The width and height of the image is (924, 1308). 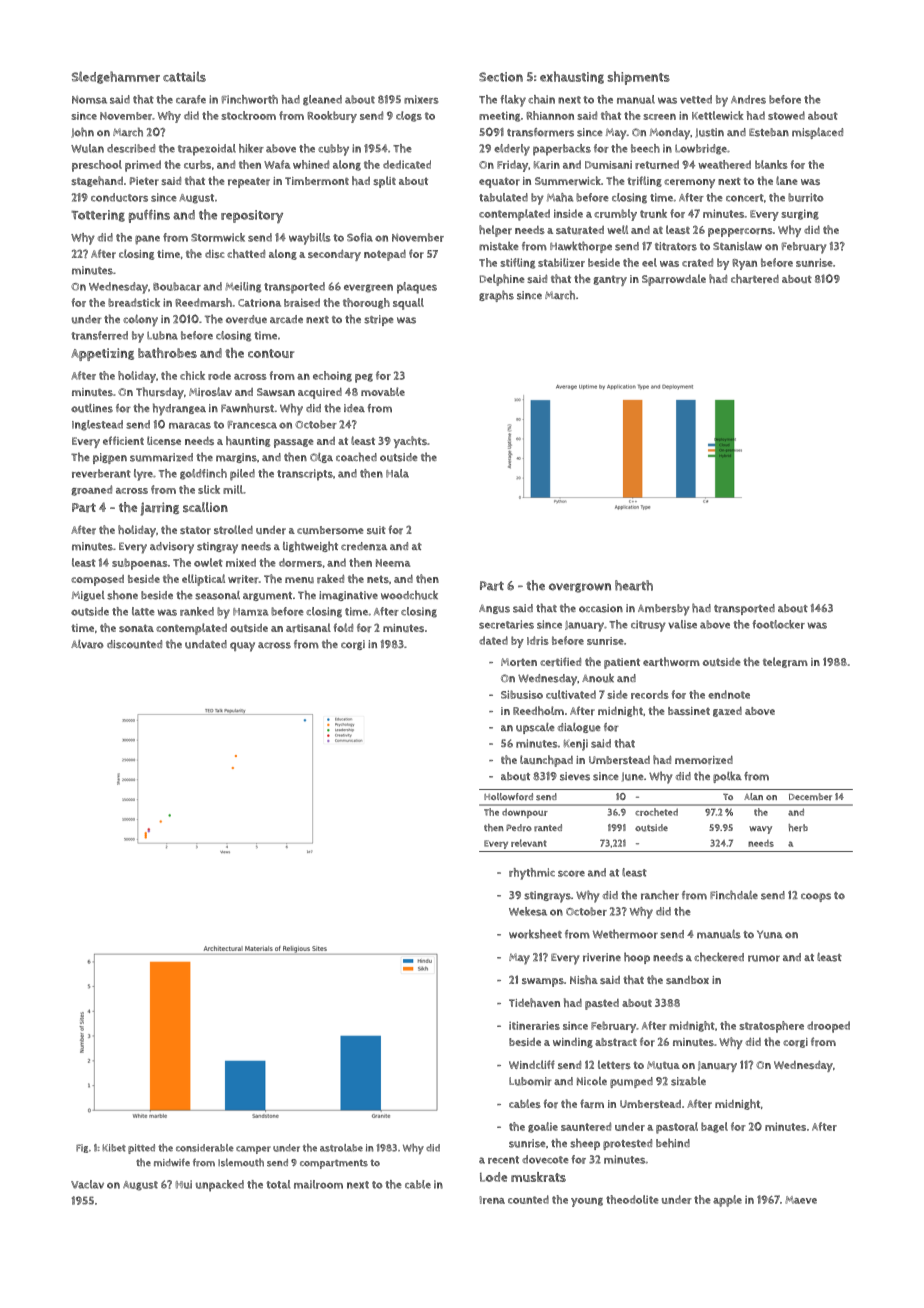 What do you see at coordinates (271, 353) in the image?
I see `contour` at bounding box center [271, 353].
